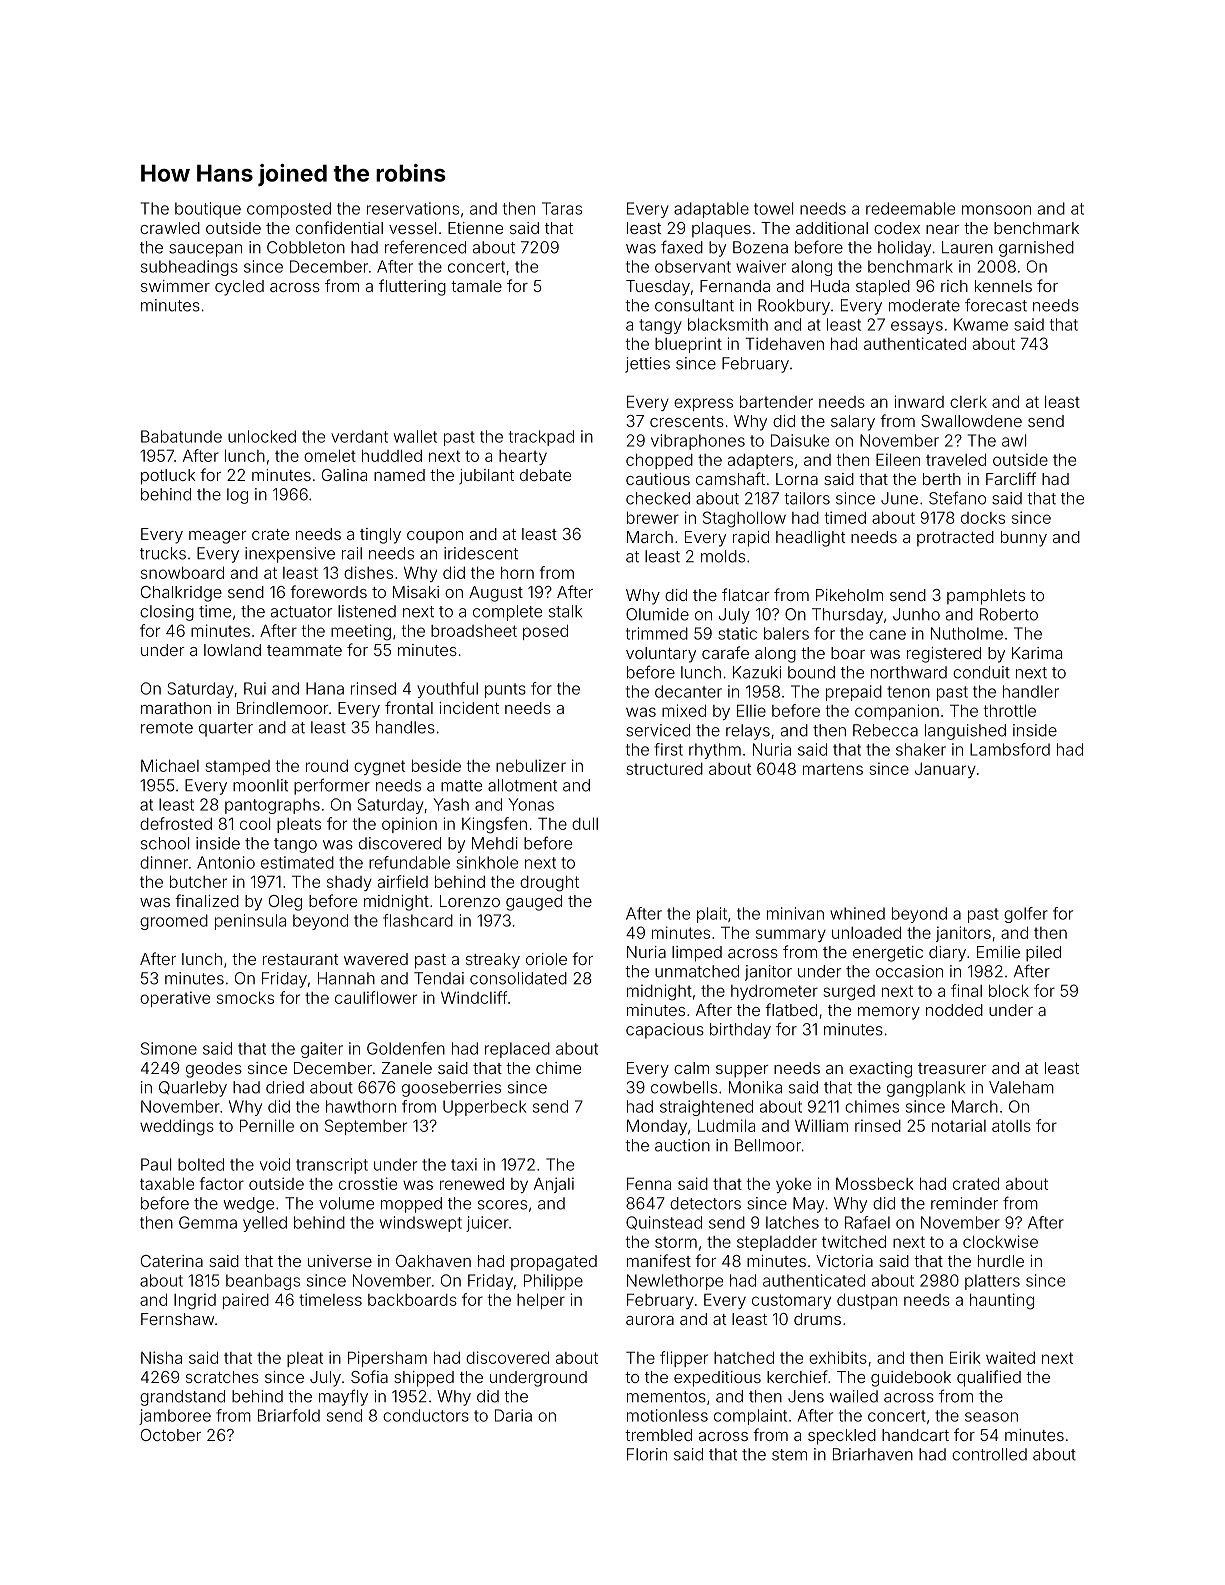  What do you see at coordinates (451, 804) in the page?
I see `Yash` at bounding box center [451, 804].
